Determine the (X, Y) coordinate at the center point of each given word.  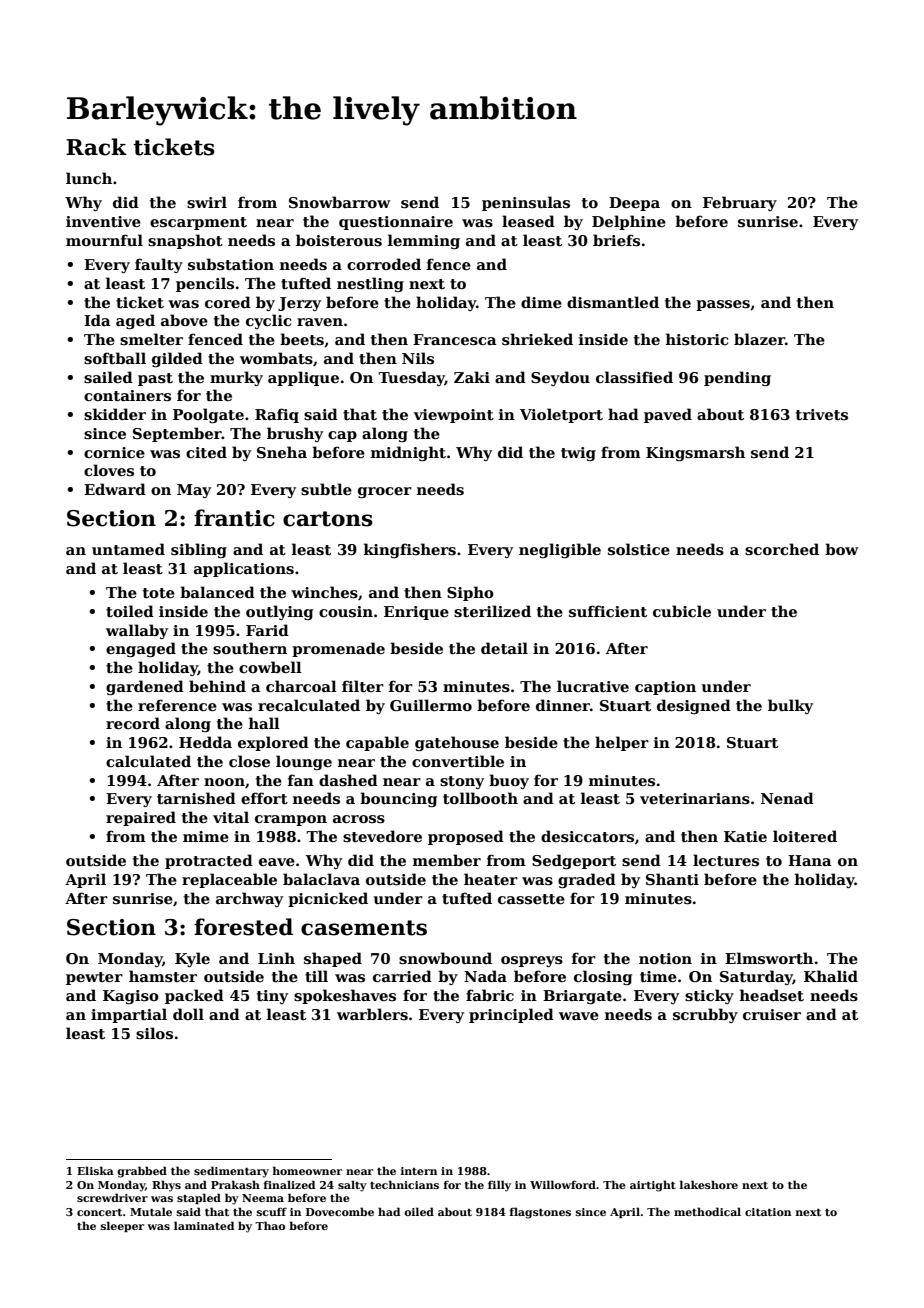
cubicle (682, 611)
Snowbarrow (339, 202)
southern (250, 648)
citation (768, 1212)
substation (231, 264)
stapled (199, 1198)
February (740, 203)
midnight (408, 453)
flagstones (540, 1213)
